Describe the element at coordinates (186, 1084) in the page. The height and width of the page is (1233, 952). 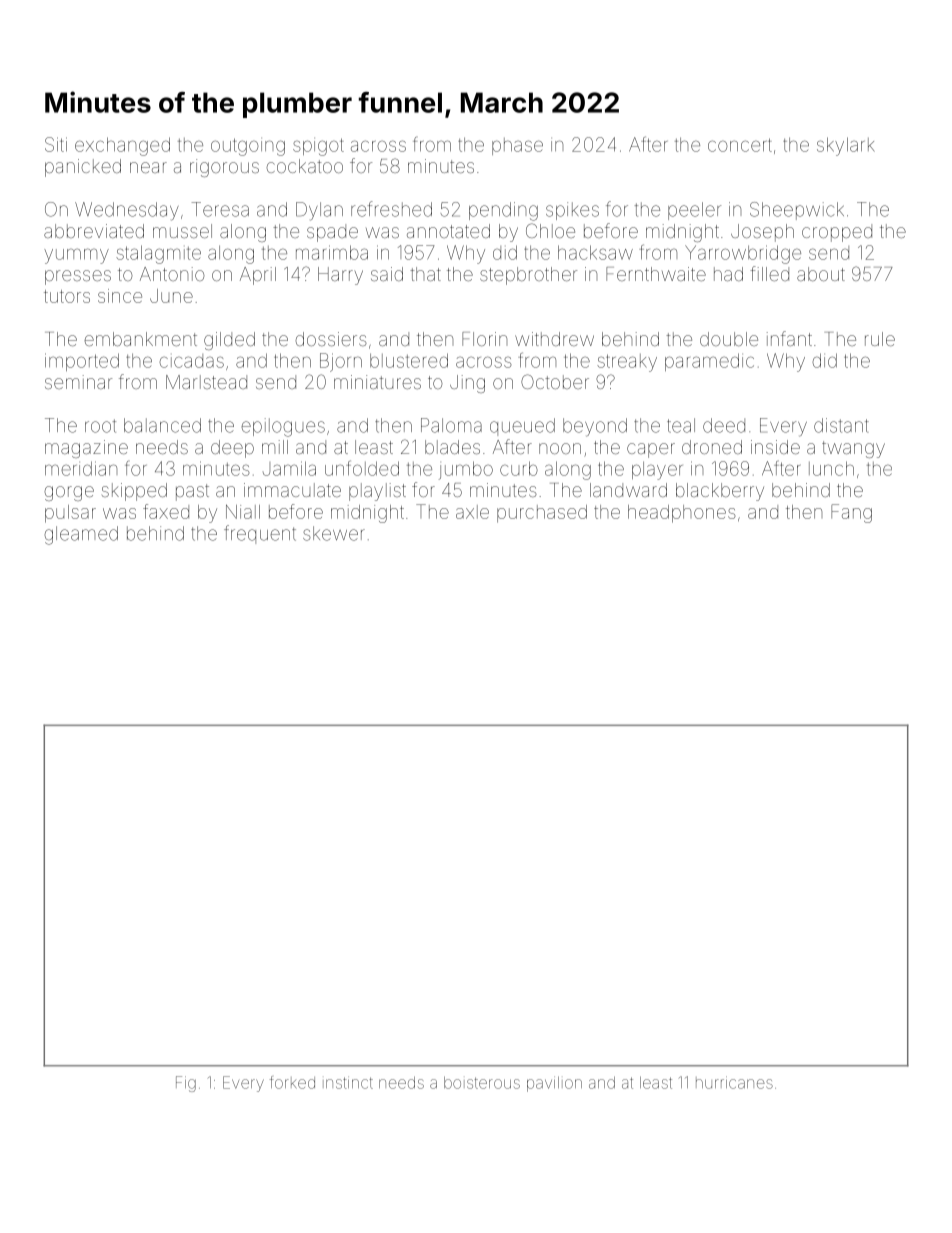
I see `Fig` at that location.
